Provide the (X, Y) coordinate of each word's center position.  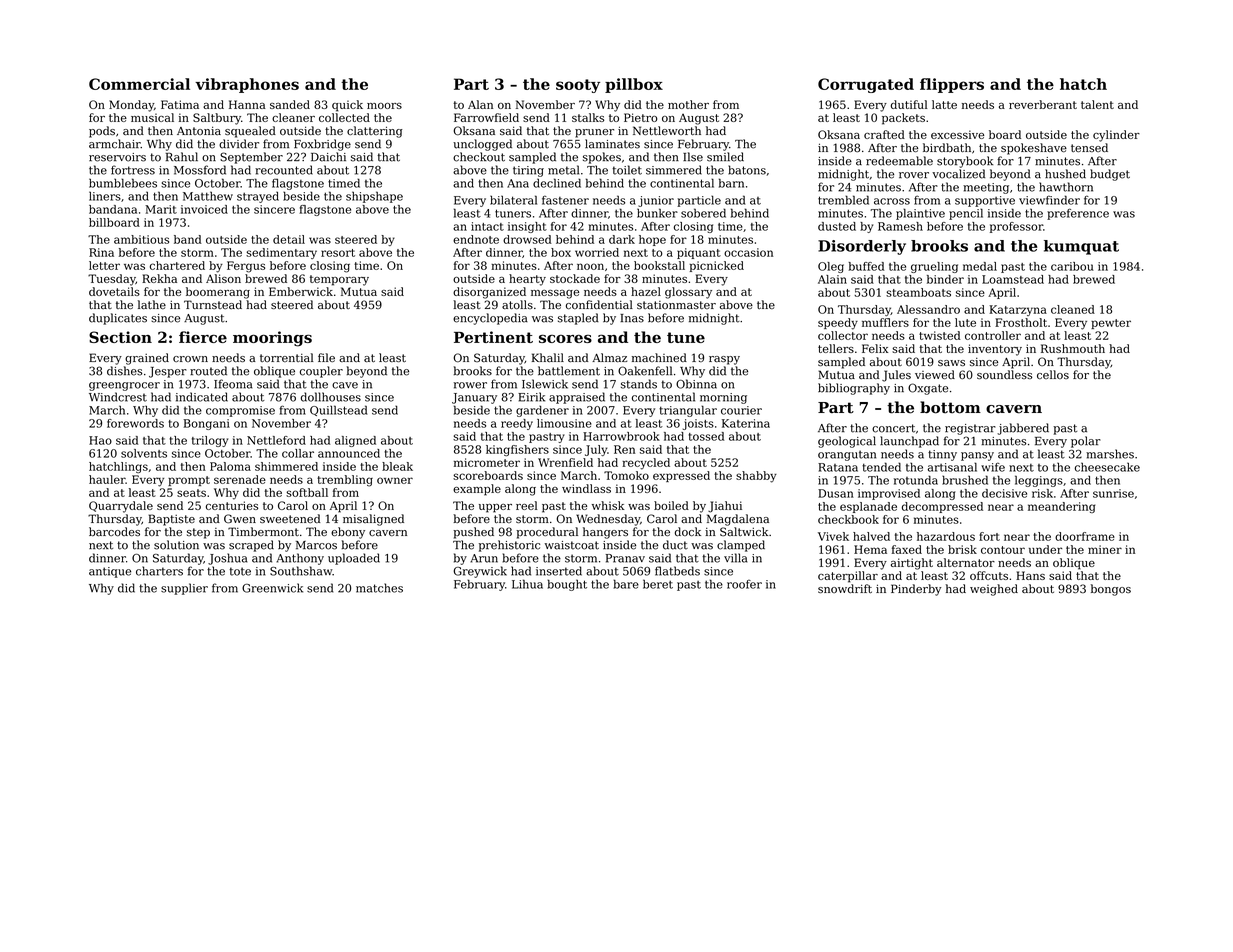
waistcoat (572, 545)
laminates (612, 144)
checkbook (848, 519)
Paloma (230, 466)
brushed (965, 480)
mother (688, 104)
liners (105, 196)
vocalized (958, 174)
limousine (564, 423)
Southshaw (301, 571)
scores (565, 338)
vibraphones (247, 85)
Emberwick (301, 291)
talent (1097, 104)
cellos (1053, 374)
